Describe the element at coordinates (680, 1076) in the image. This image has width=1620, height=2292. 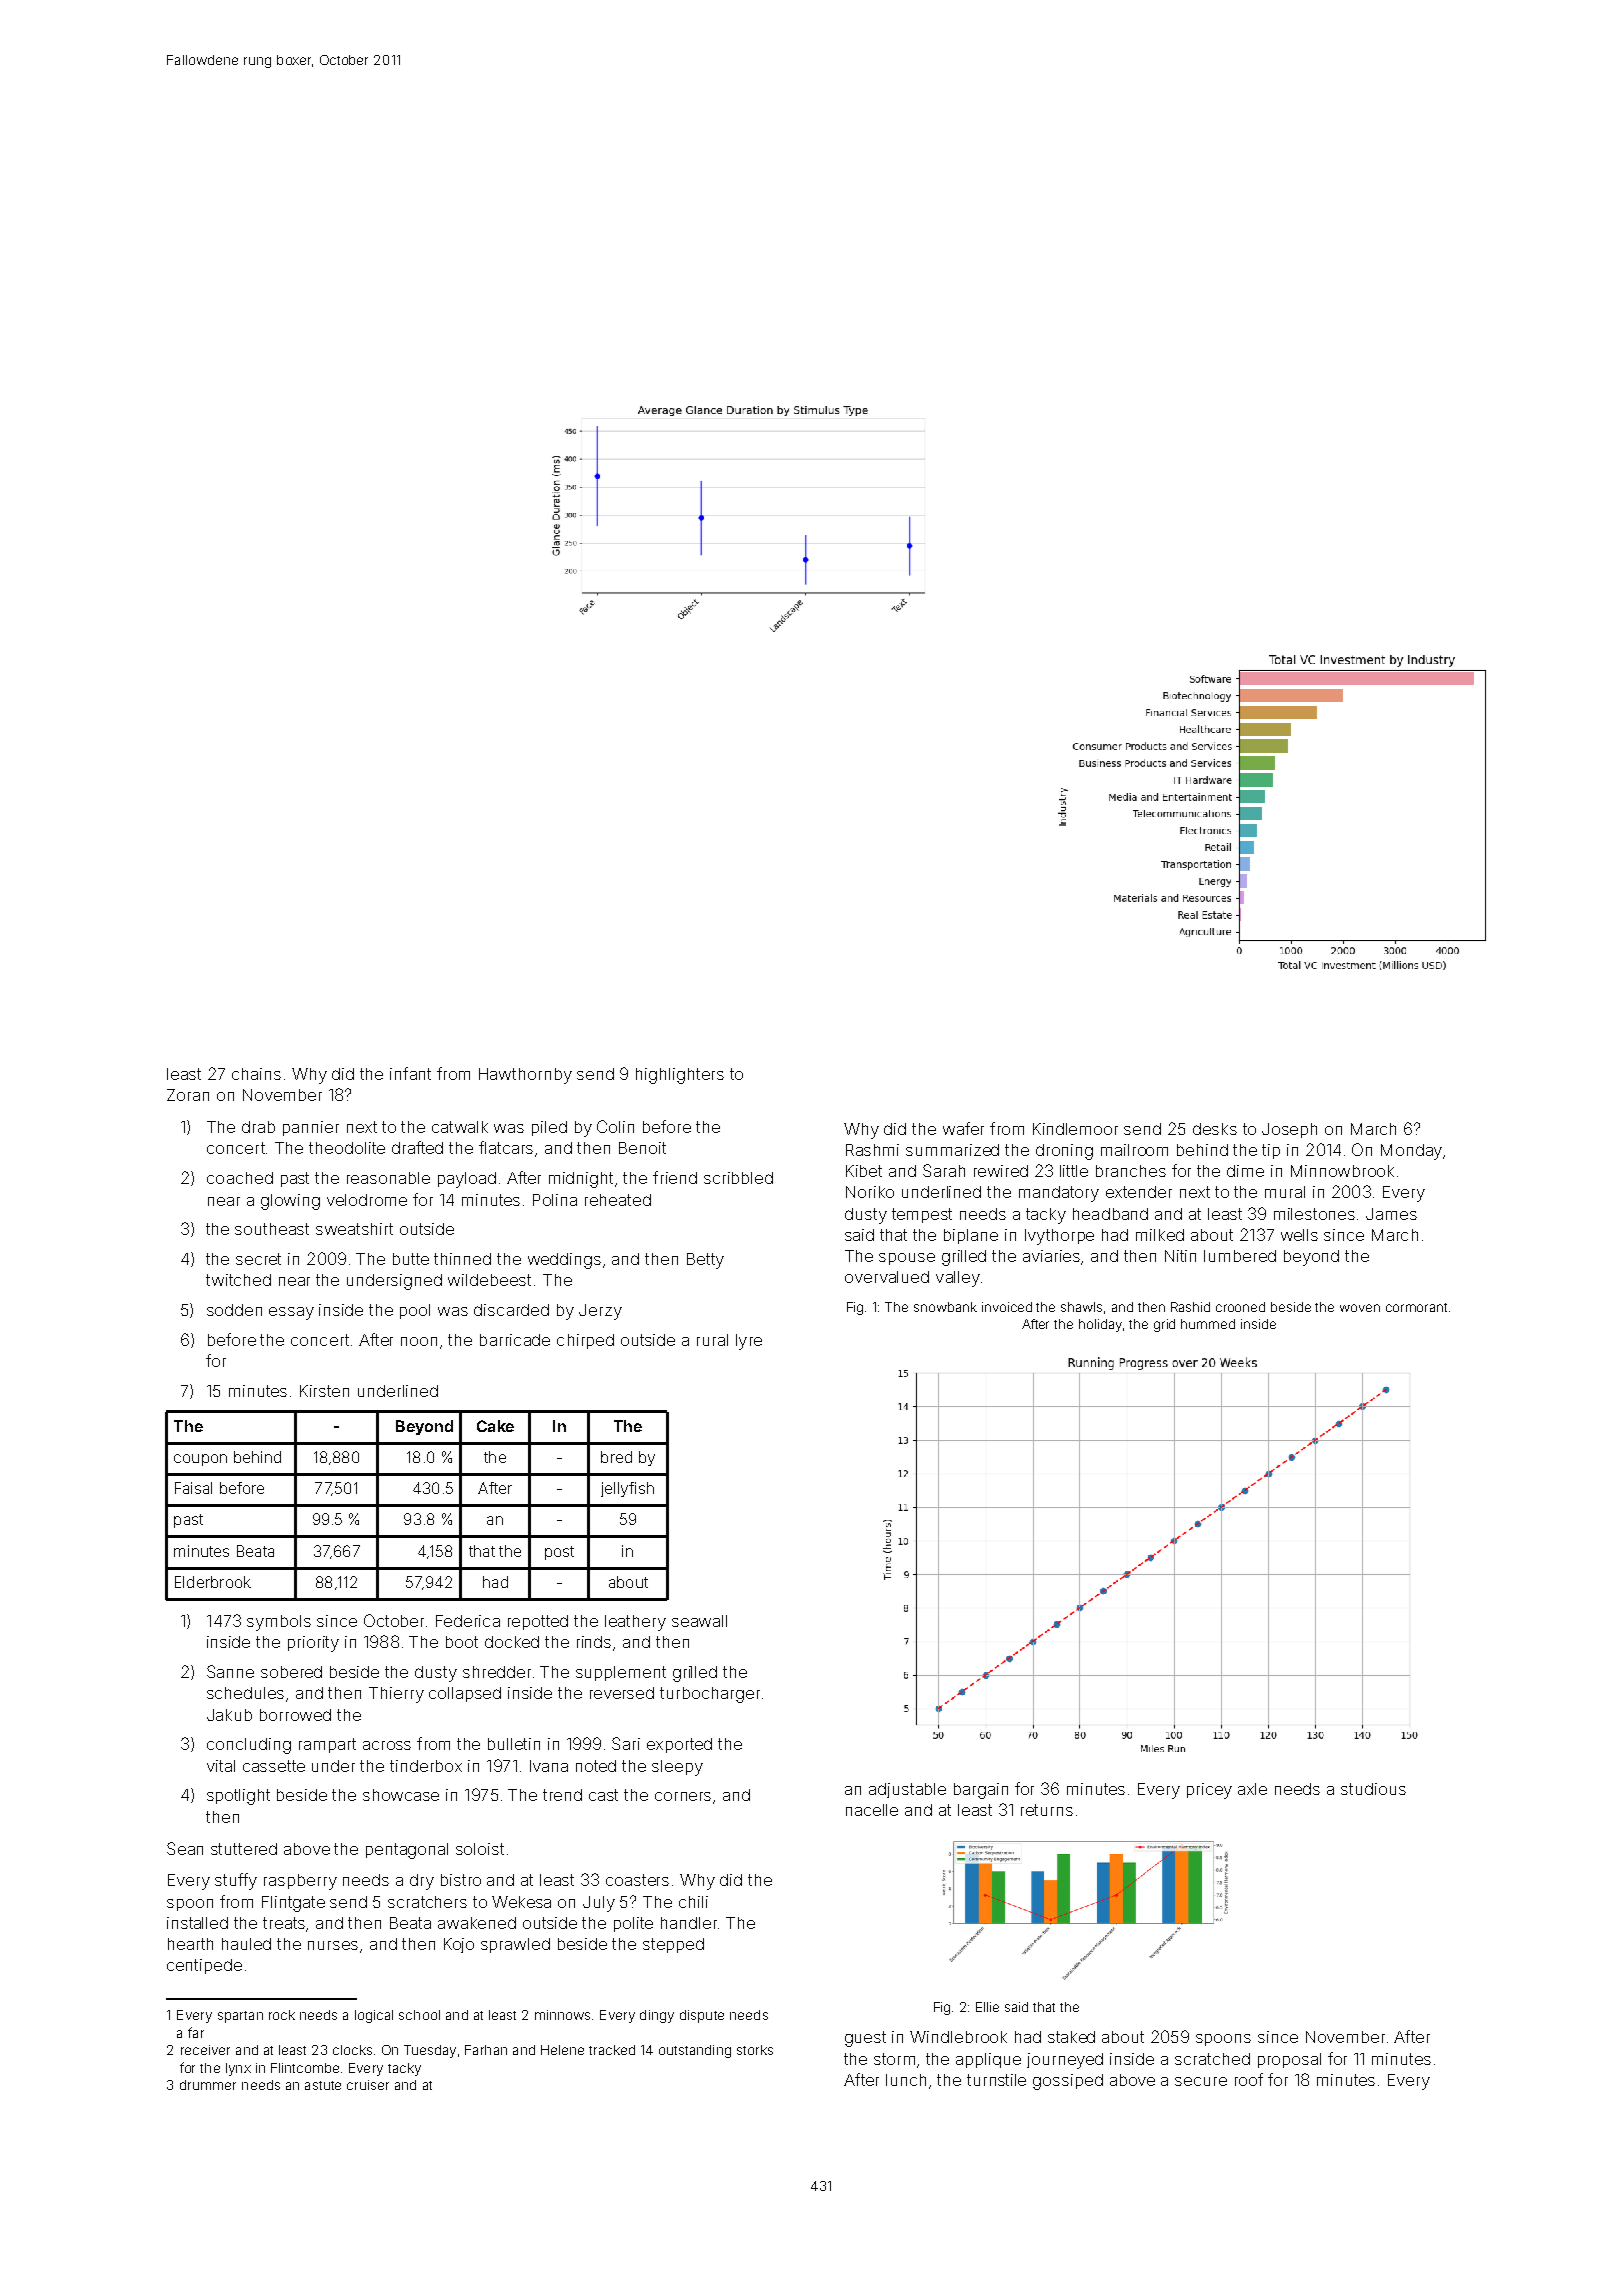
I see `highlighters` at that location.
